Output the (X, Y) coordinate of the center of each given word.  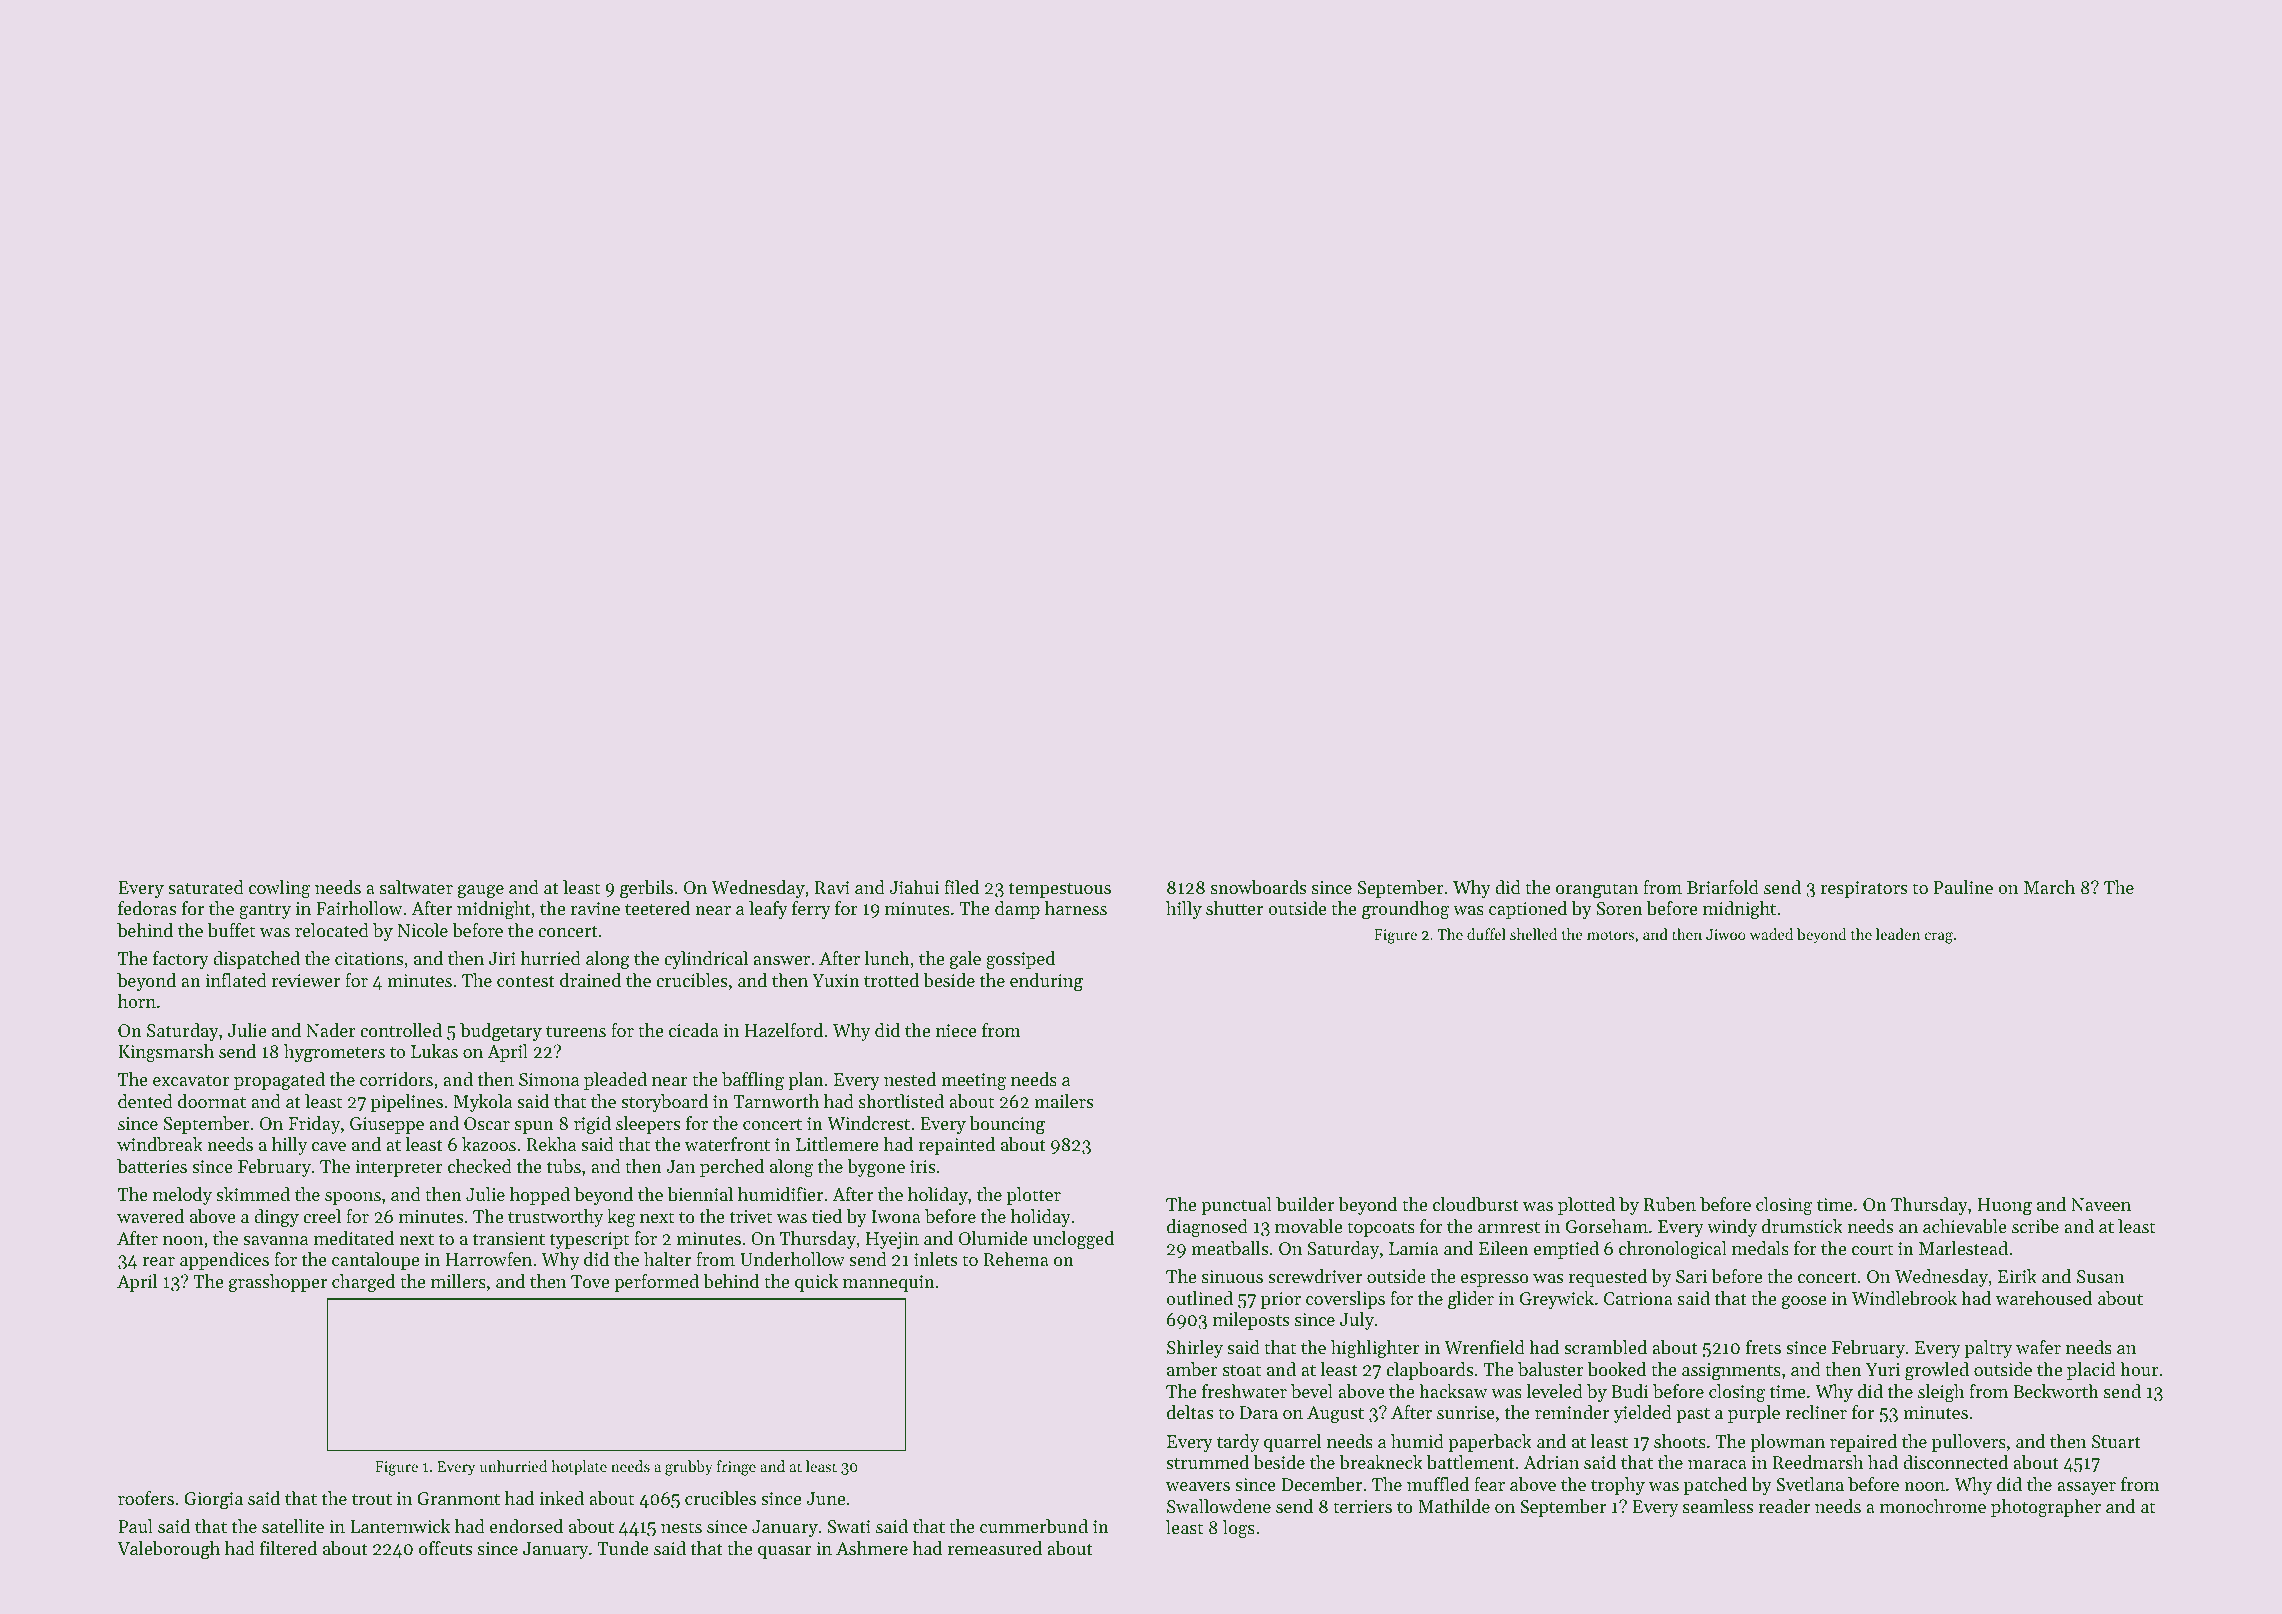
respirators (1864, 889)
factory (181, 960)
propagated (279, 1081)
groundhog (1405, 910)
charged (363, 1283)
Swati (849, 1526)
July (1357, 1321)
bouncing (1007, 1125)
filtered (288, 1548)
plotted (1586, 1206)
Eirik (2017, 1276)
